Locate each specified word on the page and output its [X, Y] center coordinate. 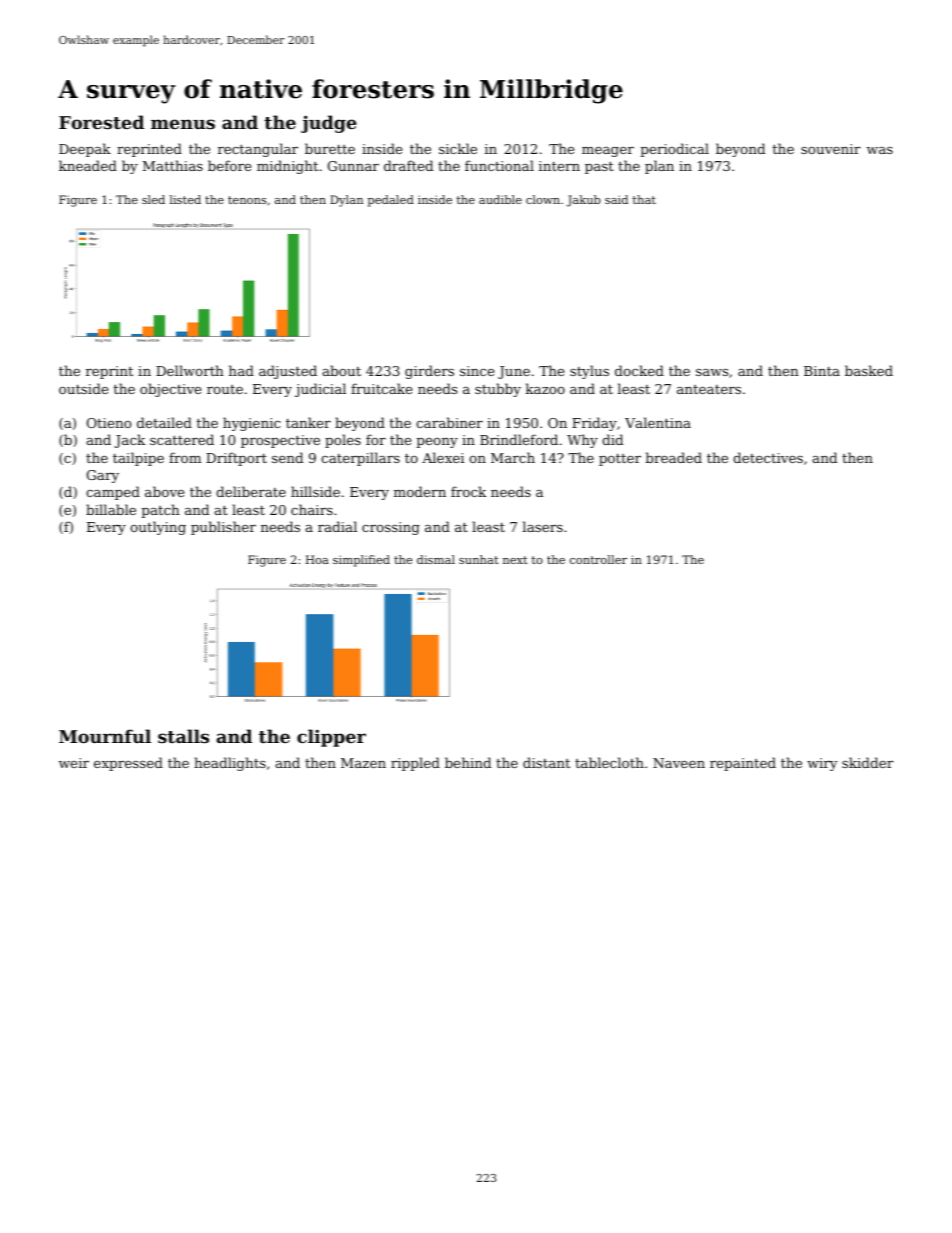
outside [83, 388]
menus [183, 124]
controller [598, 559]
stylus [589, 372]
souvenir [831, 149]
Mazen [363, 763]
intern [559, 166]
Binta [822, 371]
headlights [230, 764]
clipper [331, 738]
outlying [158, 528]
